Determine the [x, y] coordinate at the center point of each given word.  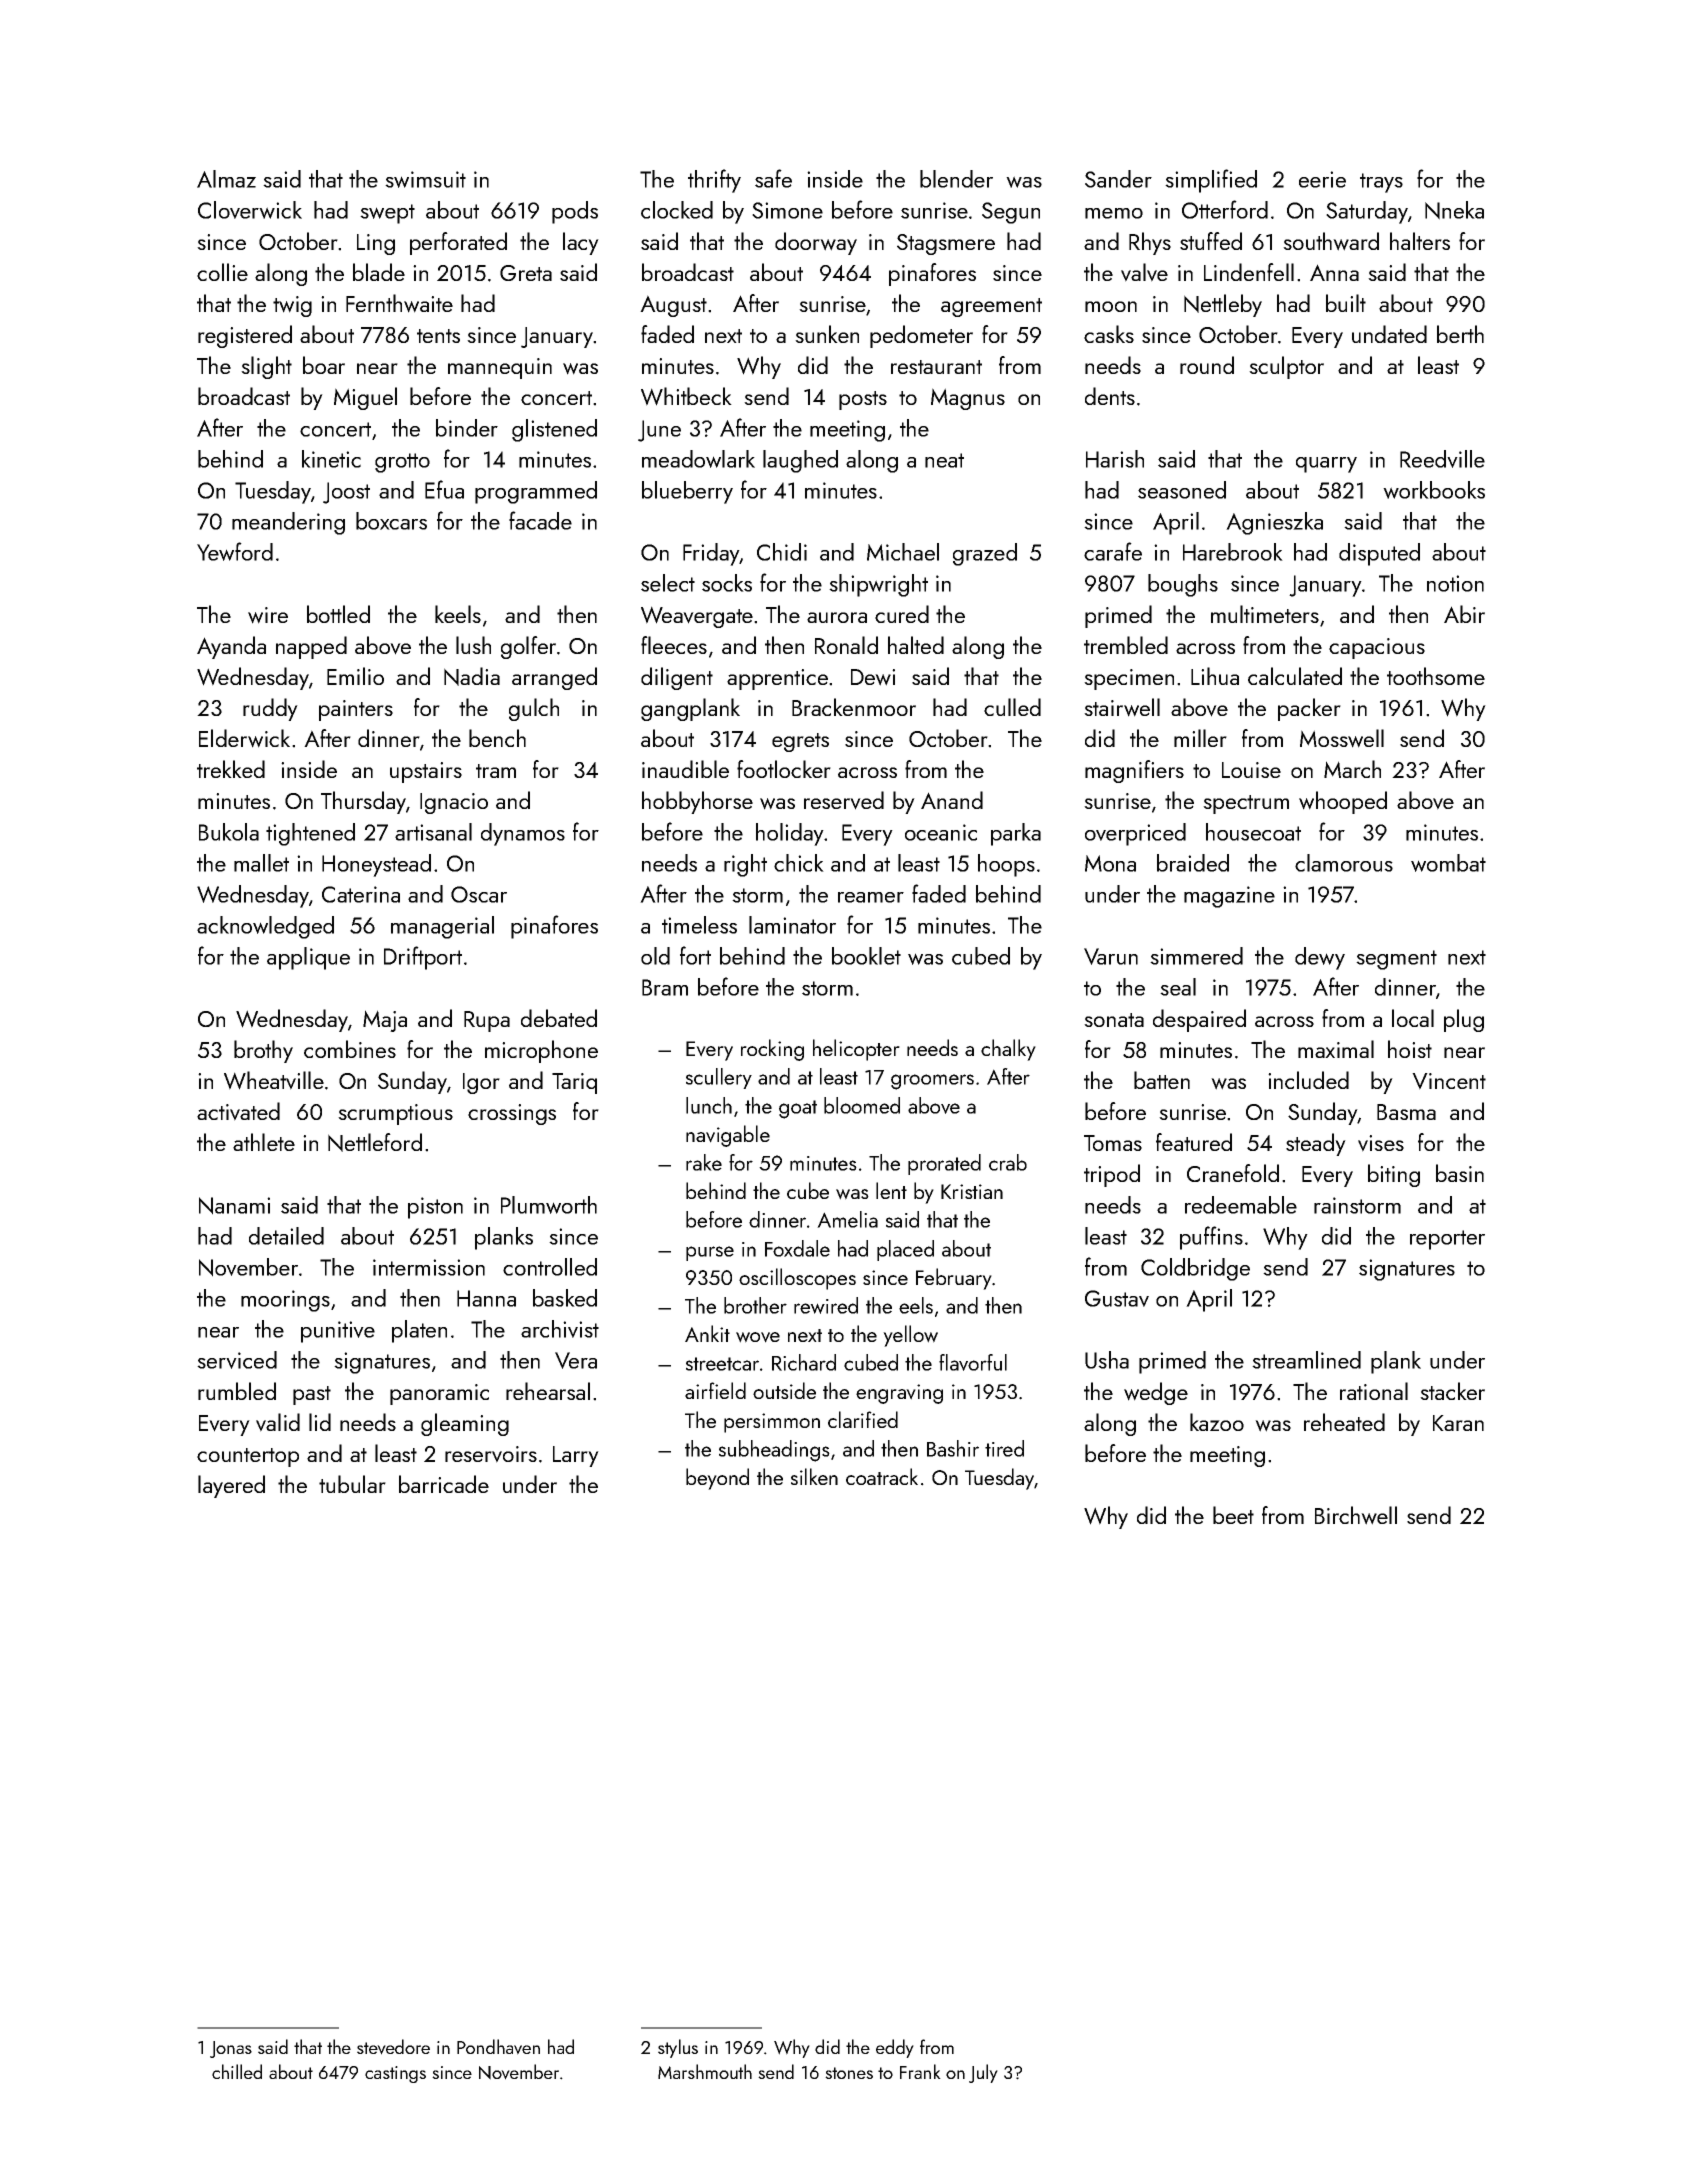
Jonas [231, 2049]
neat [944, 460]
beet [1233, 1515]
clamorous [1344, 863]
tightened [310, 834]
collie [222, 272]
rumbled [237, 1391]
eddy [895, 2048]
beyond [717, 1479]
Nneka [1454, 210]
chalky [1008, 1050]
